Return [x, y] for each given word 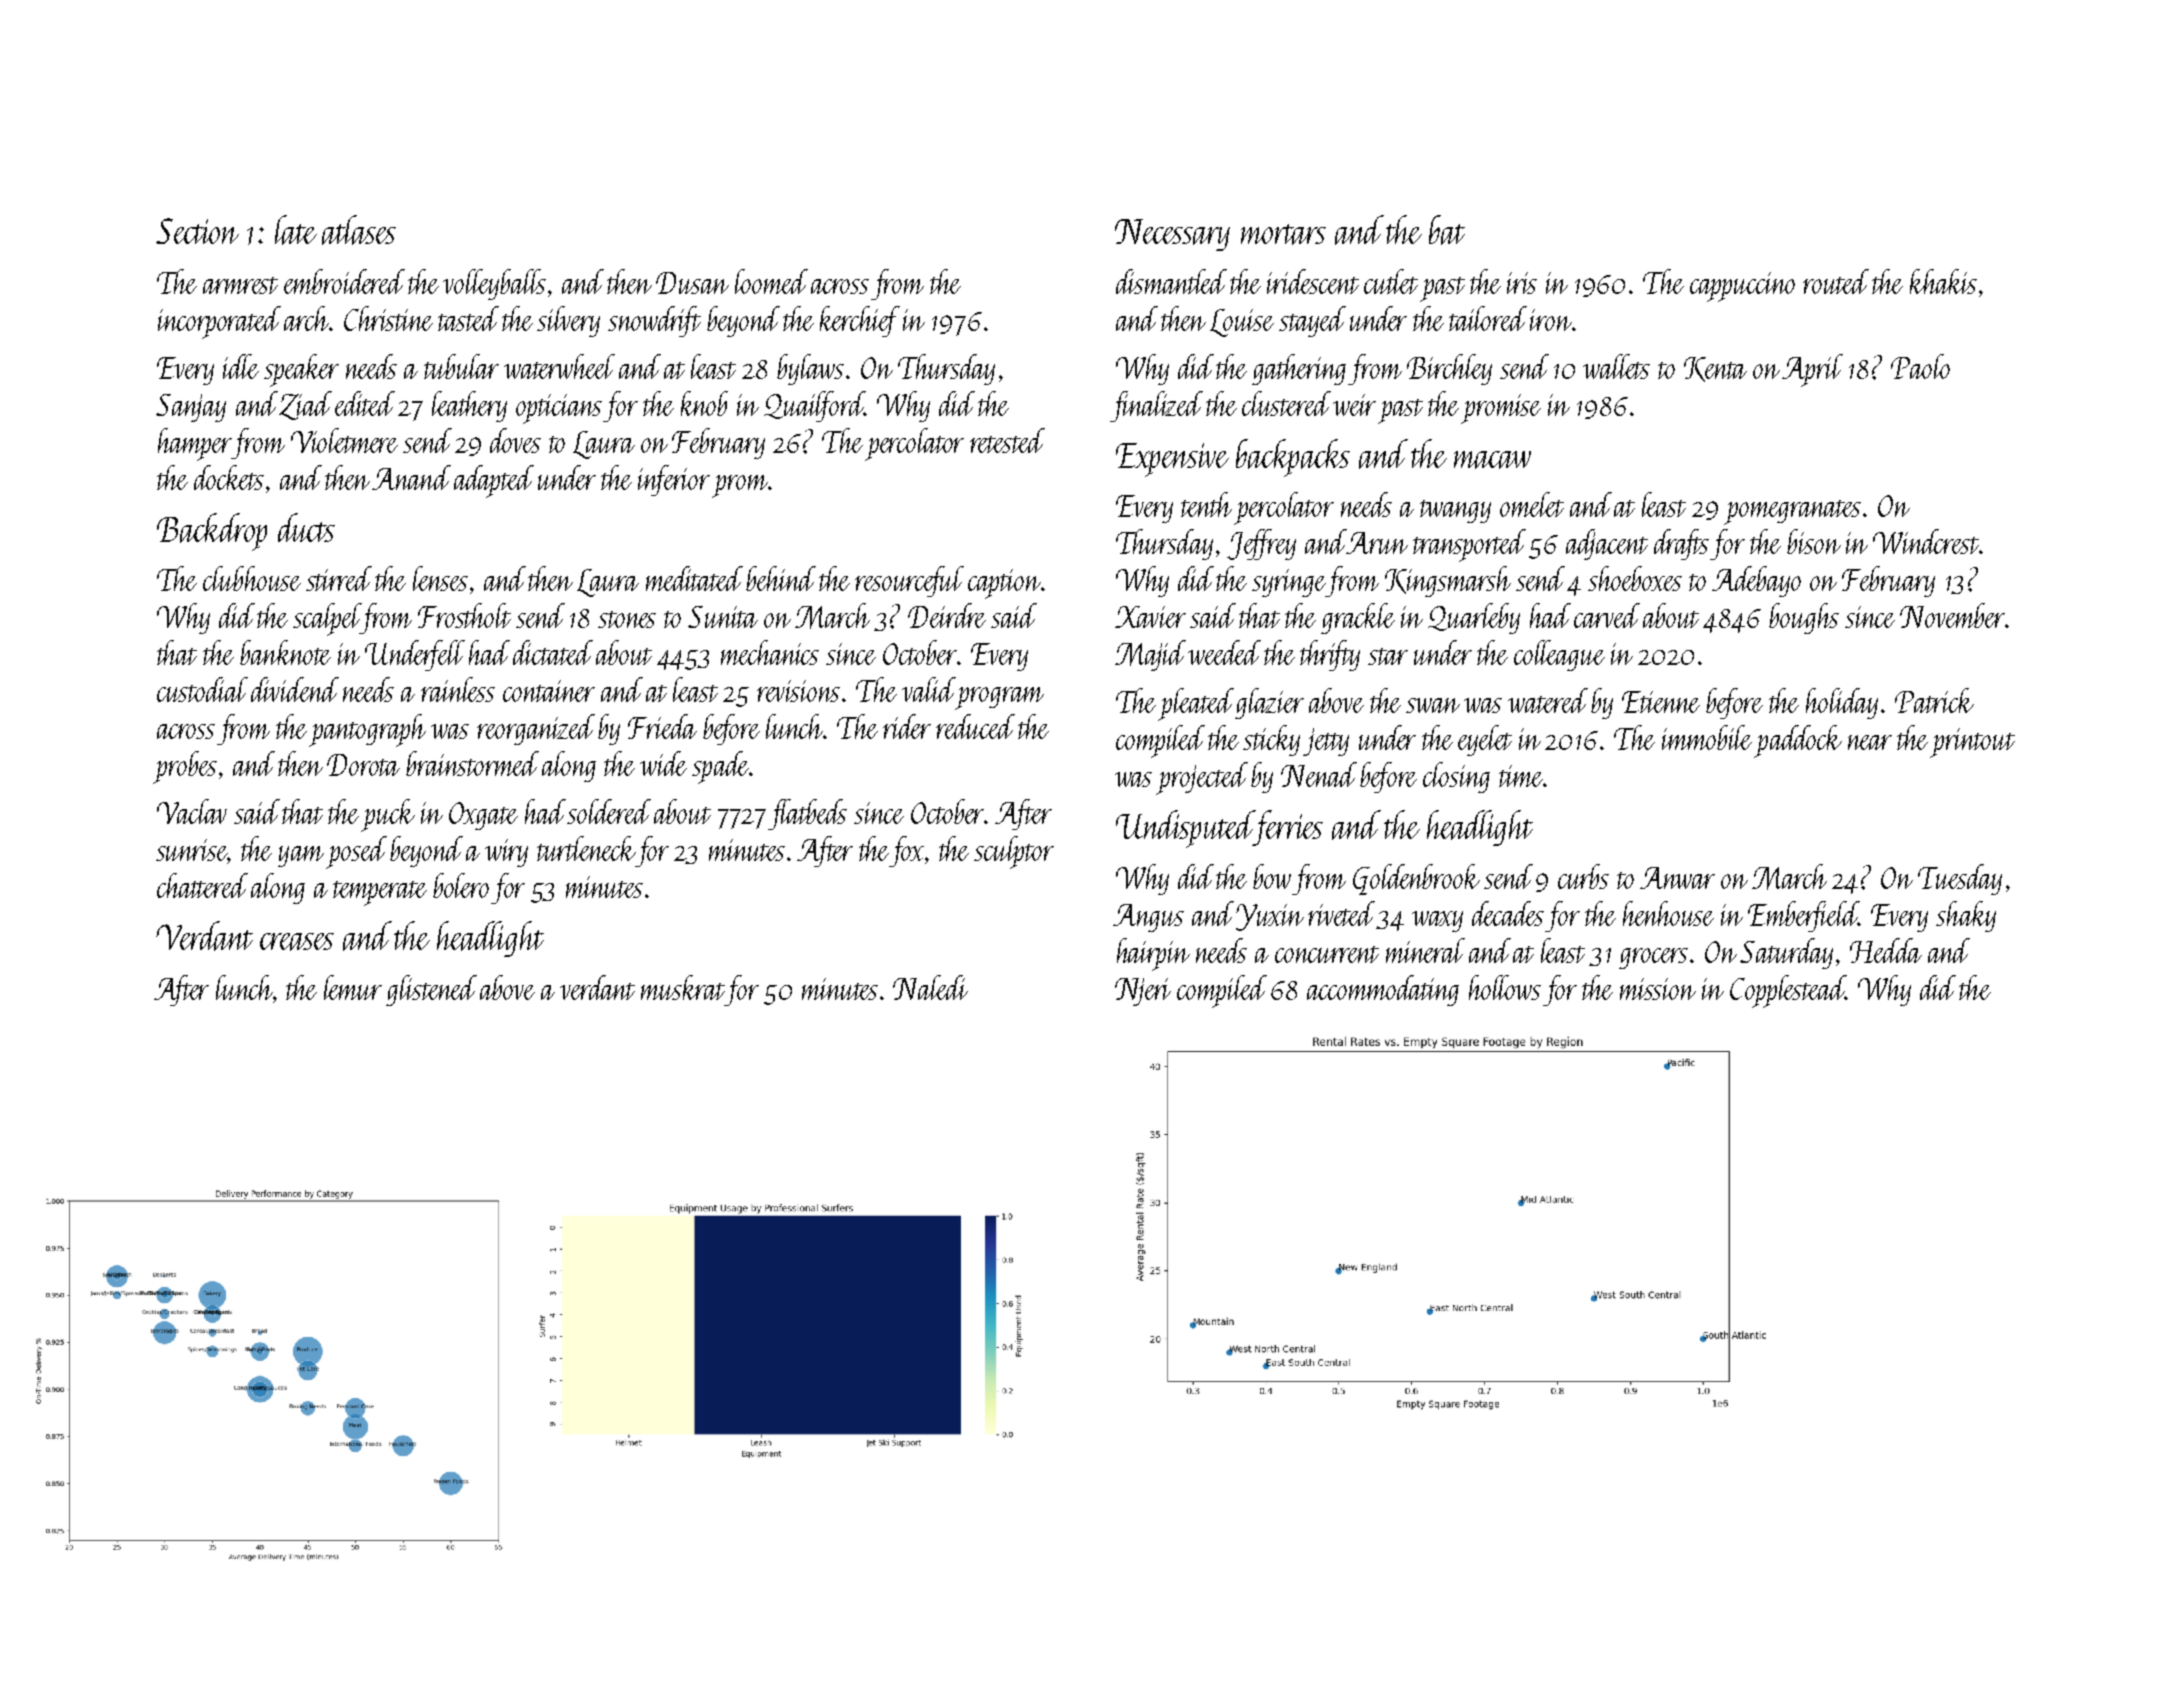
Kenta [1715, 369]
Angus [1148, 918]
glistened [431, 990]
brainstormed [472, 763]
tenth [1206, 504]
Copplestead [1788, 991]
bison [1814, 541]
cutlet [1391, 281]
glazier [1269, 703]
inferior [674, 480]
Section [197, 231]
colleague [1559, 655]
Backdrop [212, 532]
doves [515, 440]
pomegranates [1792, 512]
